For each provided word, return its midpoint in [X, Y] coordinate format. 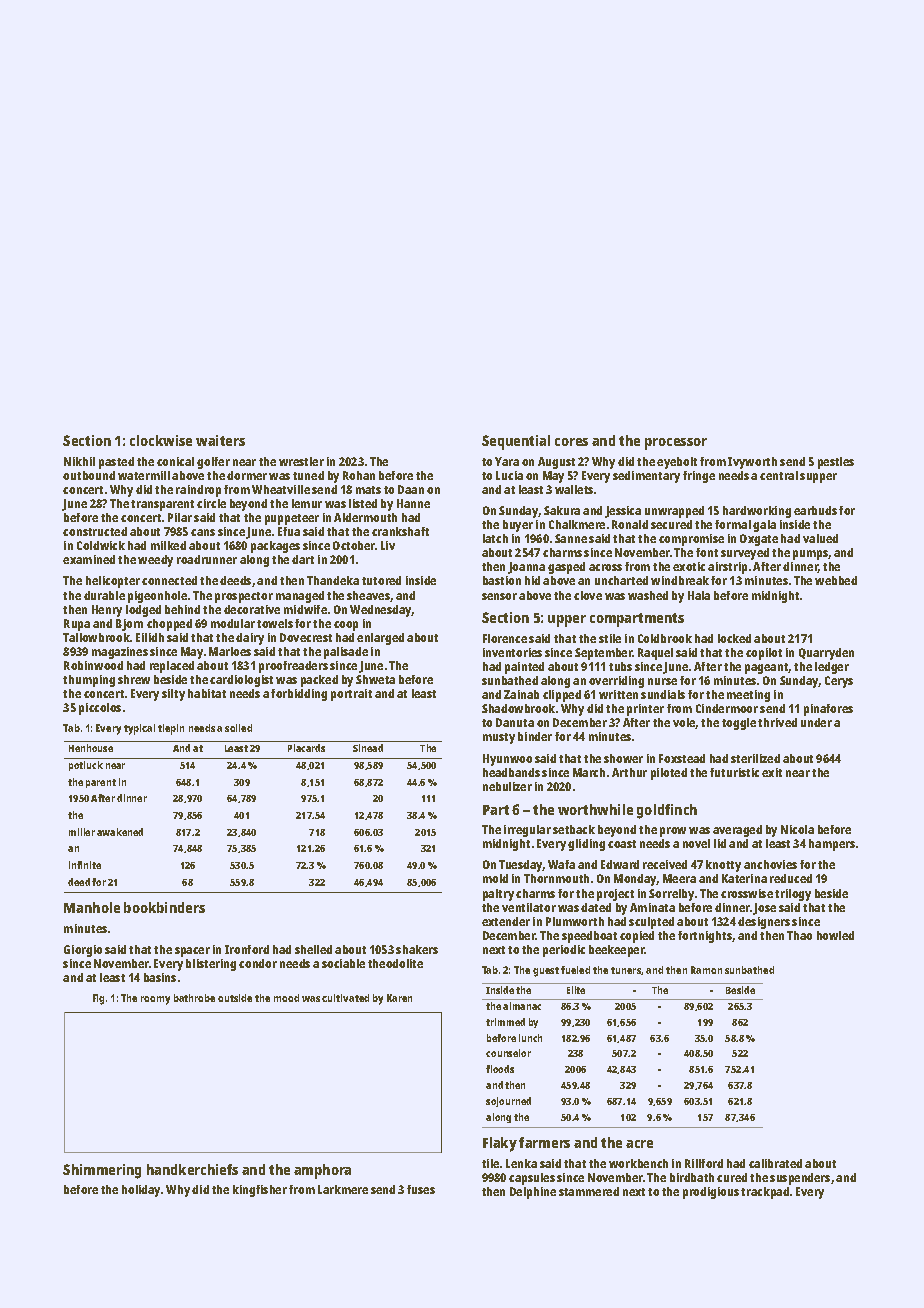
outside [235, 998]
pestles [836, 463]
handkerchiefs [192, 1169]
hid [532, 580]
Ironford [247, 949]
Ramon [706, 970]
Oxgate [759, 540]
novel [696, 843]
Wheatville [281, 489]
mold [495, 878]
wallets [574, 489]
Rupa [77, 625]
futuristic [734, 772]
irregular [527, 831]
